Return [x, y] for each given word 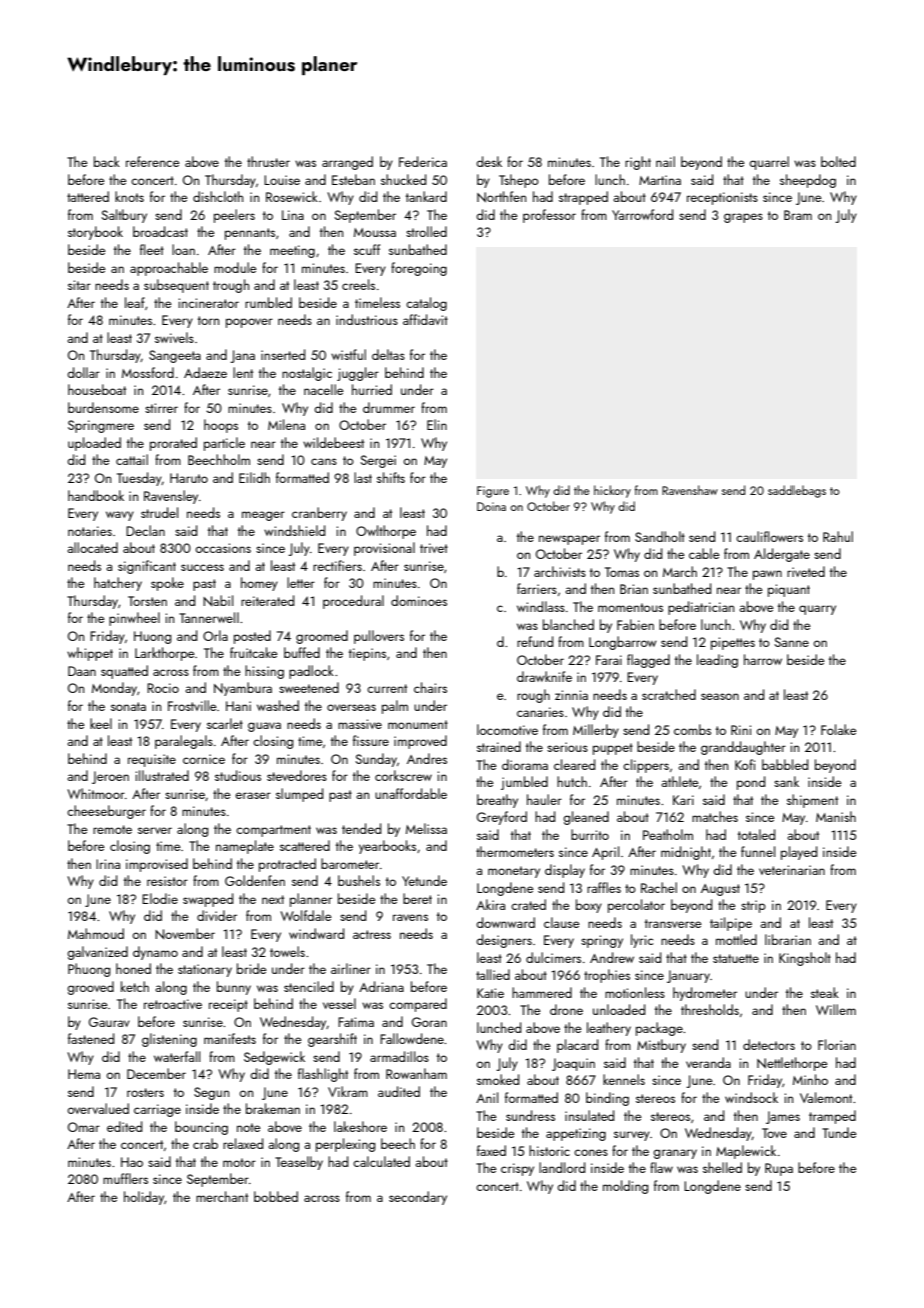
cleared [574, 764]
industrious [367, 319]
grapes [743, 218]
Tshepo [519, 181]
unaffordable [411, 793]
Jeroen [110, 777]
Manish [836, 816]
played [799, 853]
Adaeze [205, 372]
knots [129, 196]
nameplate [245, 847]
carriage [157, 1110]
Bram [798, 215]
